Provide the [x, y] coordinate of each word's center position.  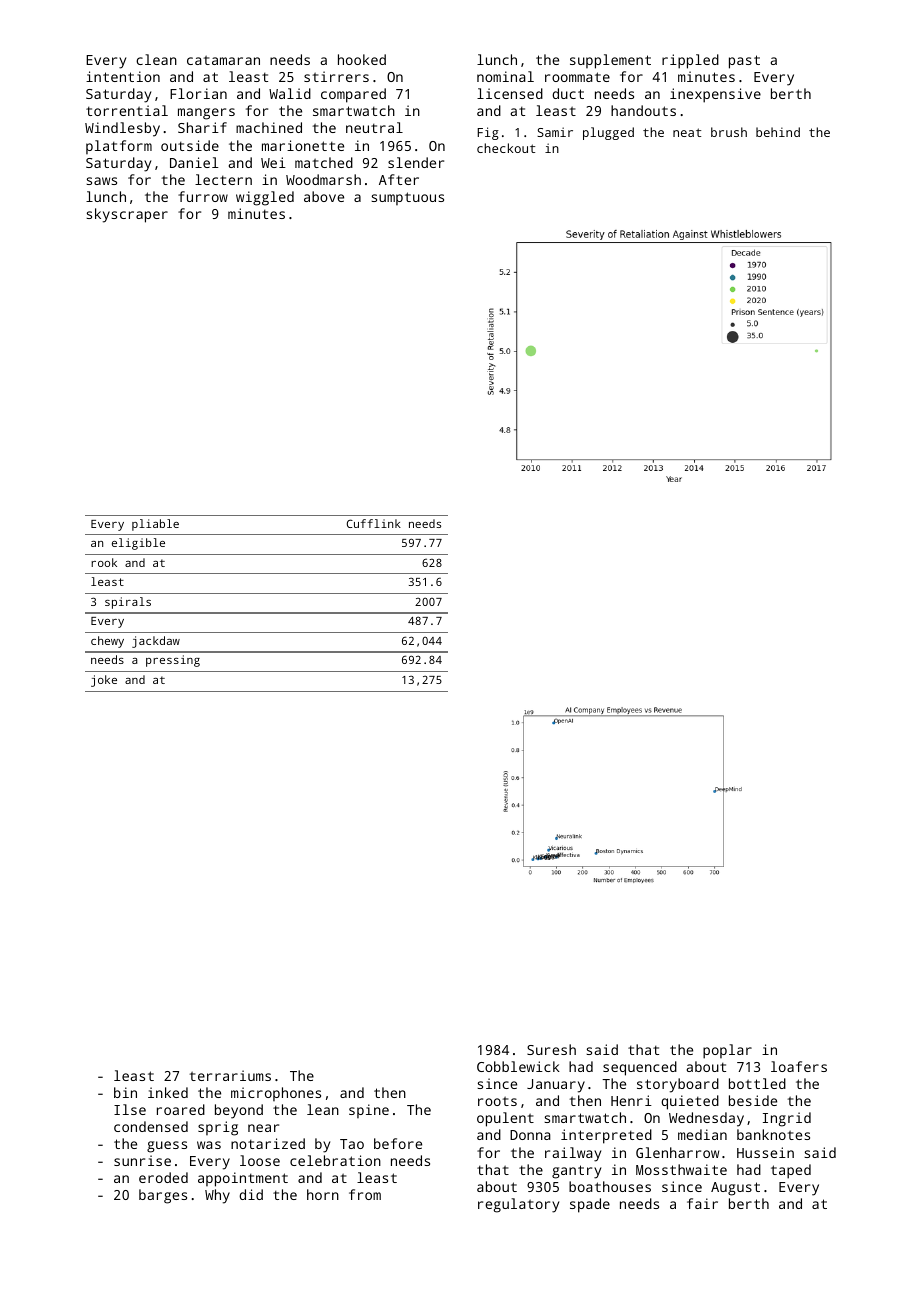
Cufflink [374, 523]
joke [104, 681]
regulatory [518, 1205]
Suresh [551, 1049]
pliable [155, 525]
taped [791, 1171]
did [251, 1194]
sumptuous [407, 198]
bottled [757, 1083]
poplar [727, 1051]
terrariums [230, 1075]
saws [101, 181]
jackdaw [156, 642]
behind [778, 132]
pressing [173, 661]
